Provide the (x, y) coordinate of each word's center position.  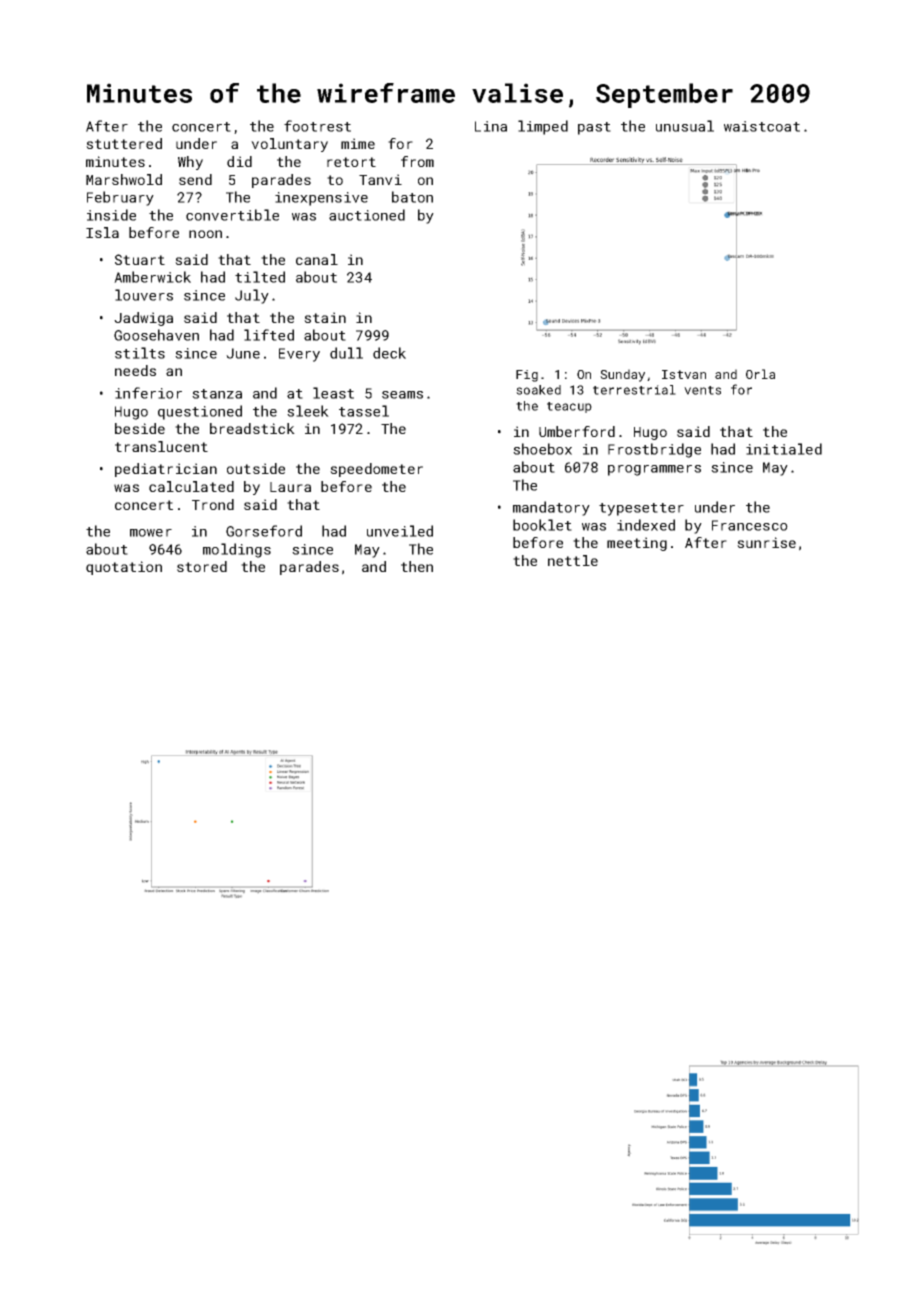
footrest (317, 126)
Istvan (684, 374)
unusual (685, 126)
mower (151, 533)
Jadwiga (143, 319)
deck (389, 353)
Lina (491, 126)
